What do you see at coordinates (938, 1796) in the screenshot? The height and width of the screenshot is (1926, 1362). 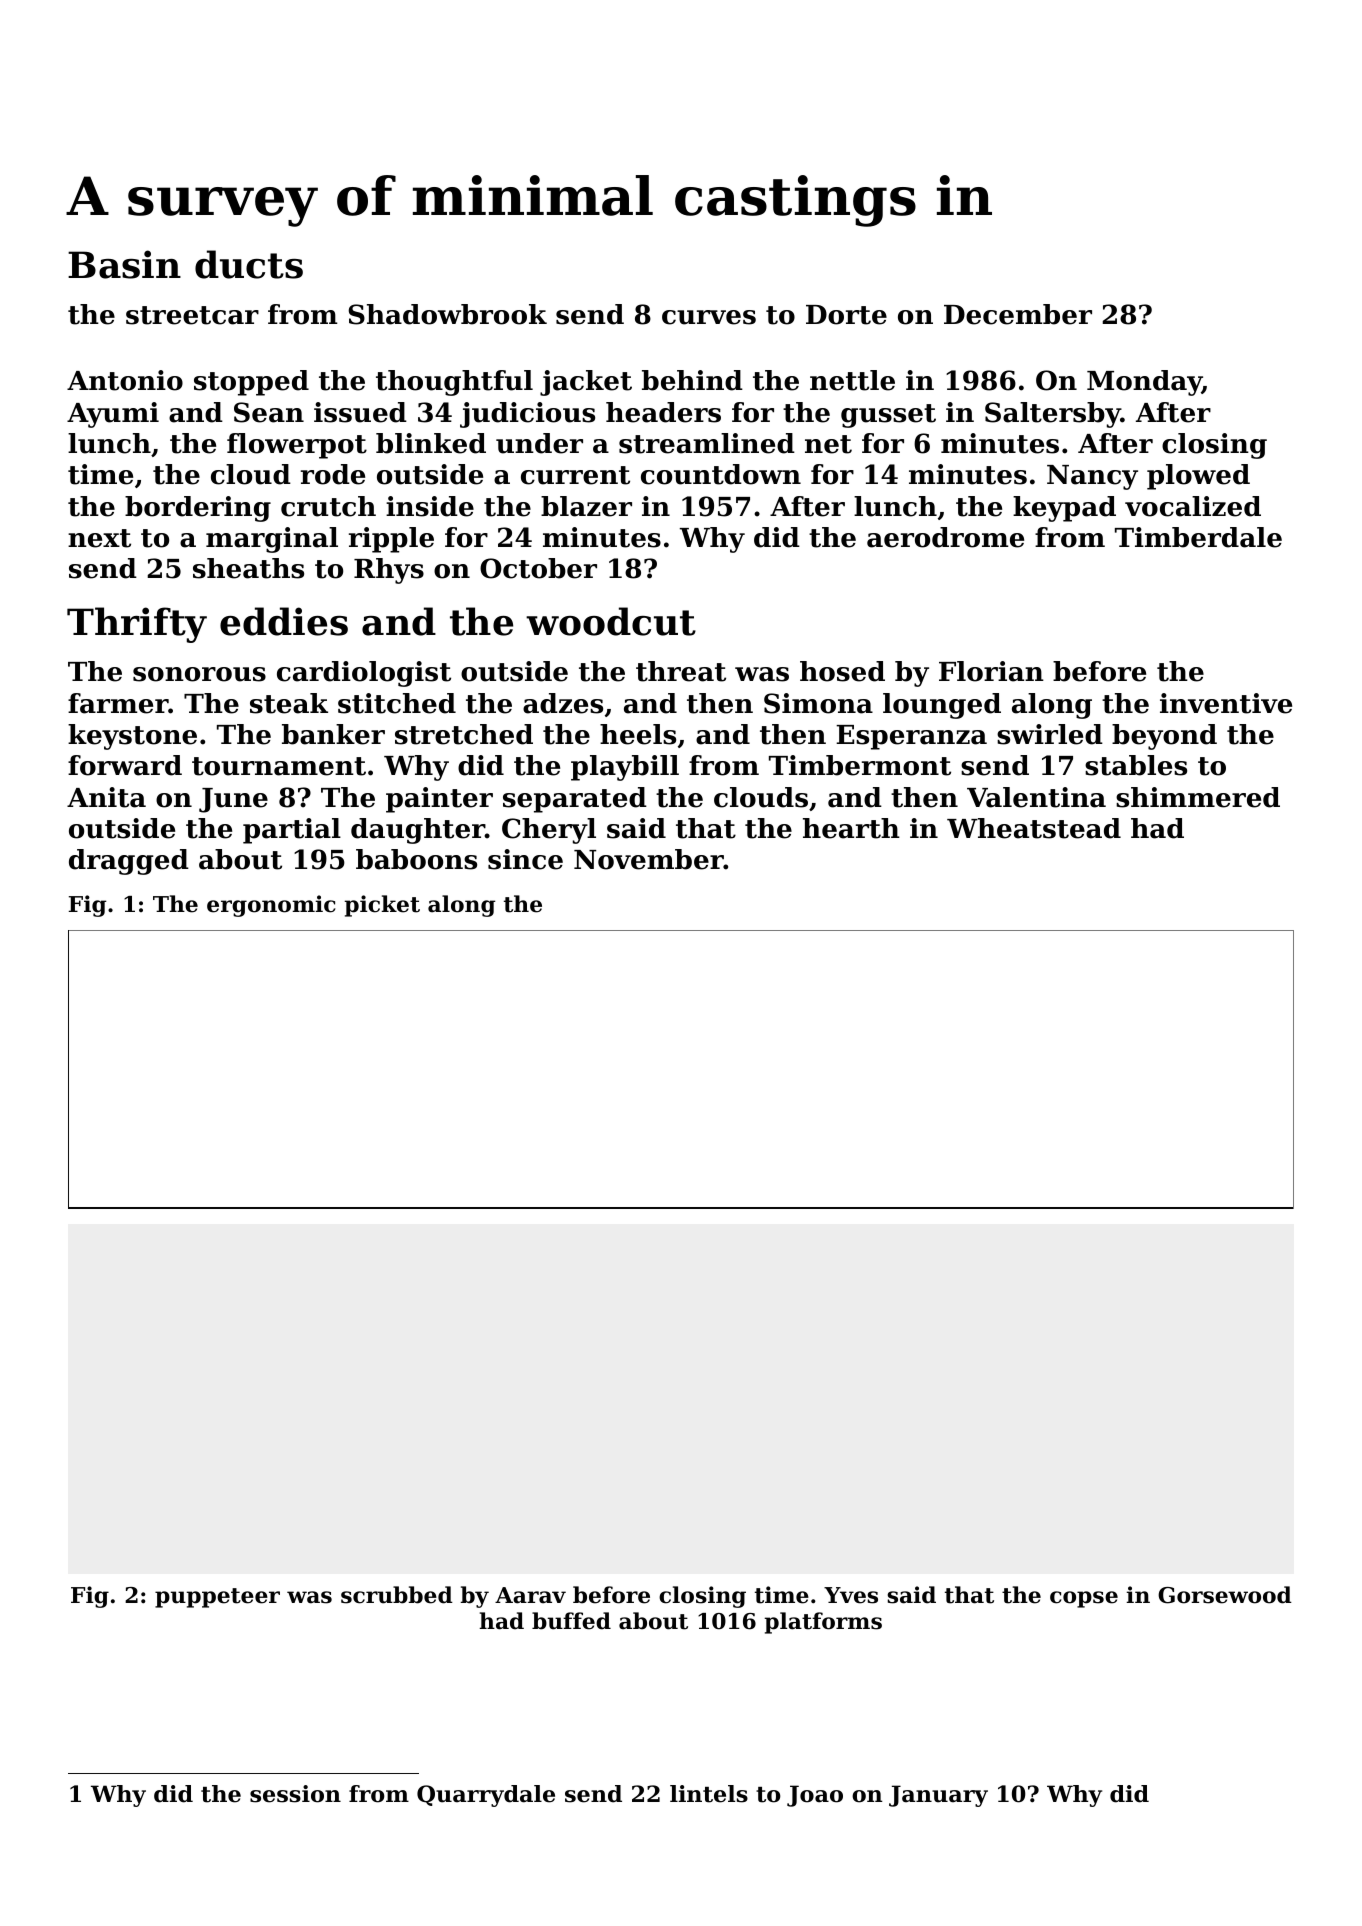 I see `January` at bounding box center [938, 1796].
